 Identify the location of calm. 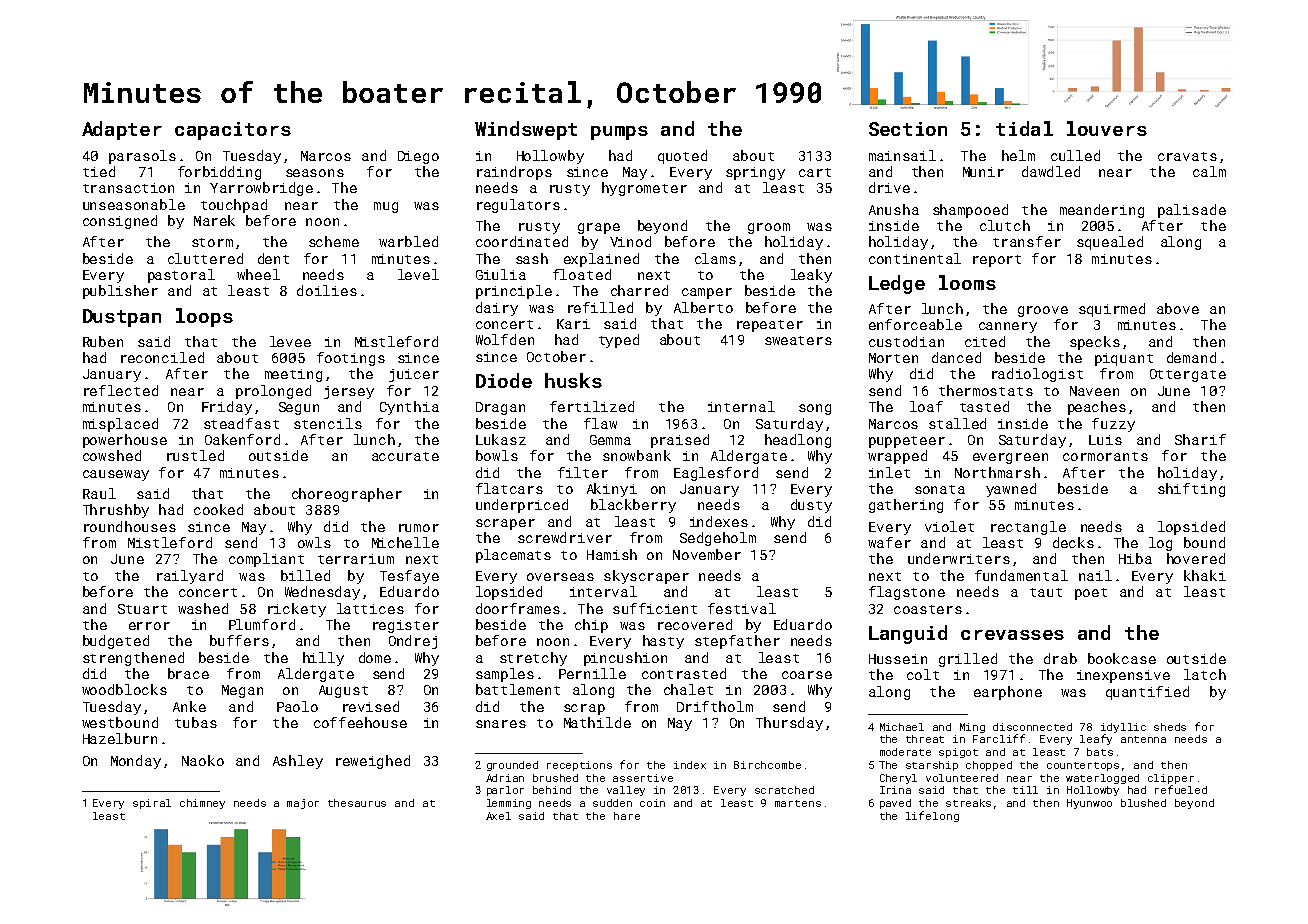
(1209, 171).
